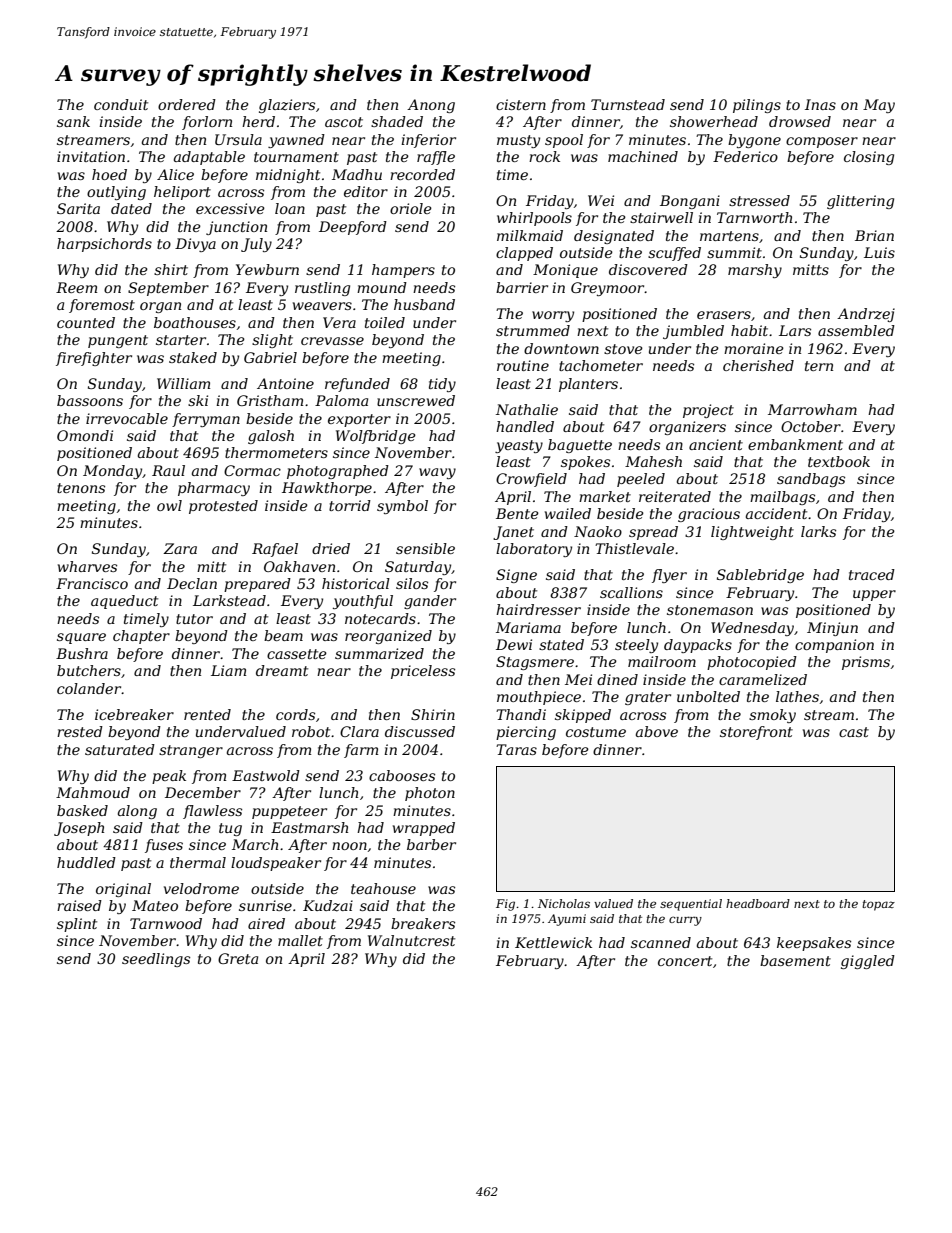 The height and width of the screenshot is (1233, 952). Describe the element at coordinates (561, 644) in the screenshot. I see `stated` at that location.
